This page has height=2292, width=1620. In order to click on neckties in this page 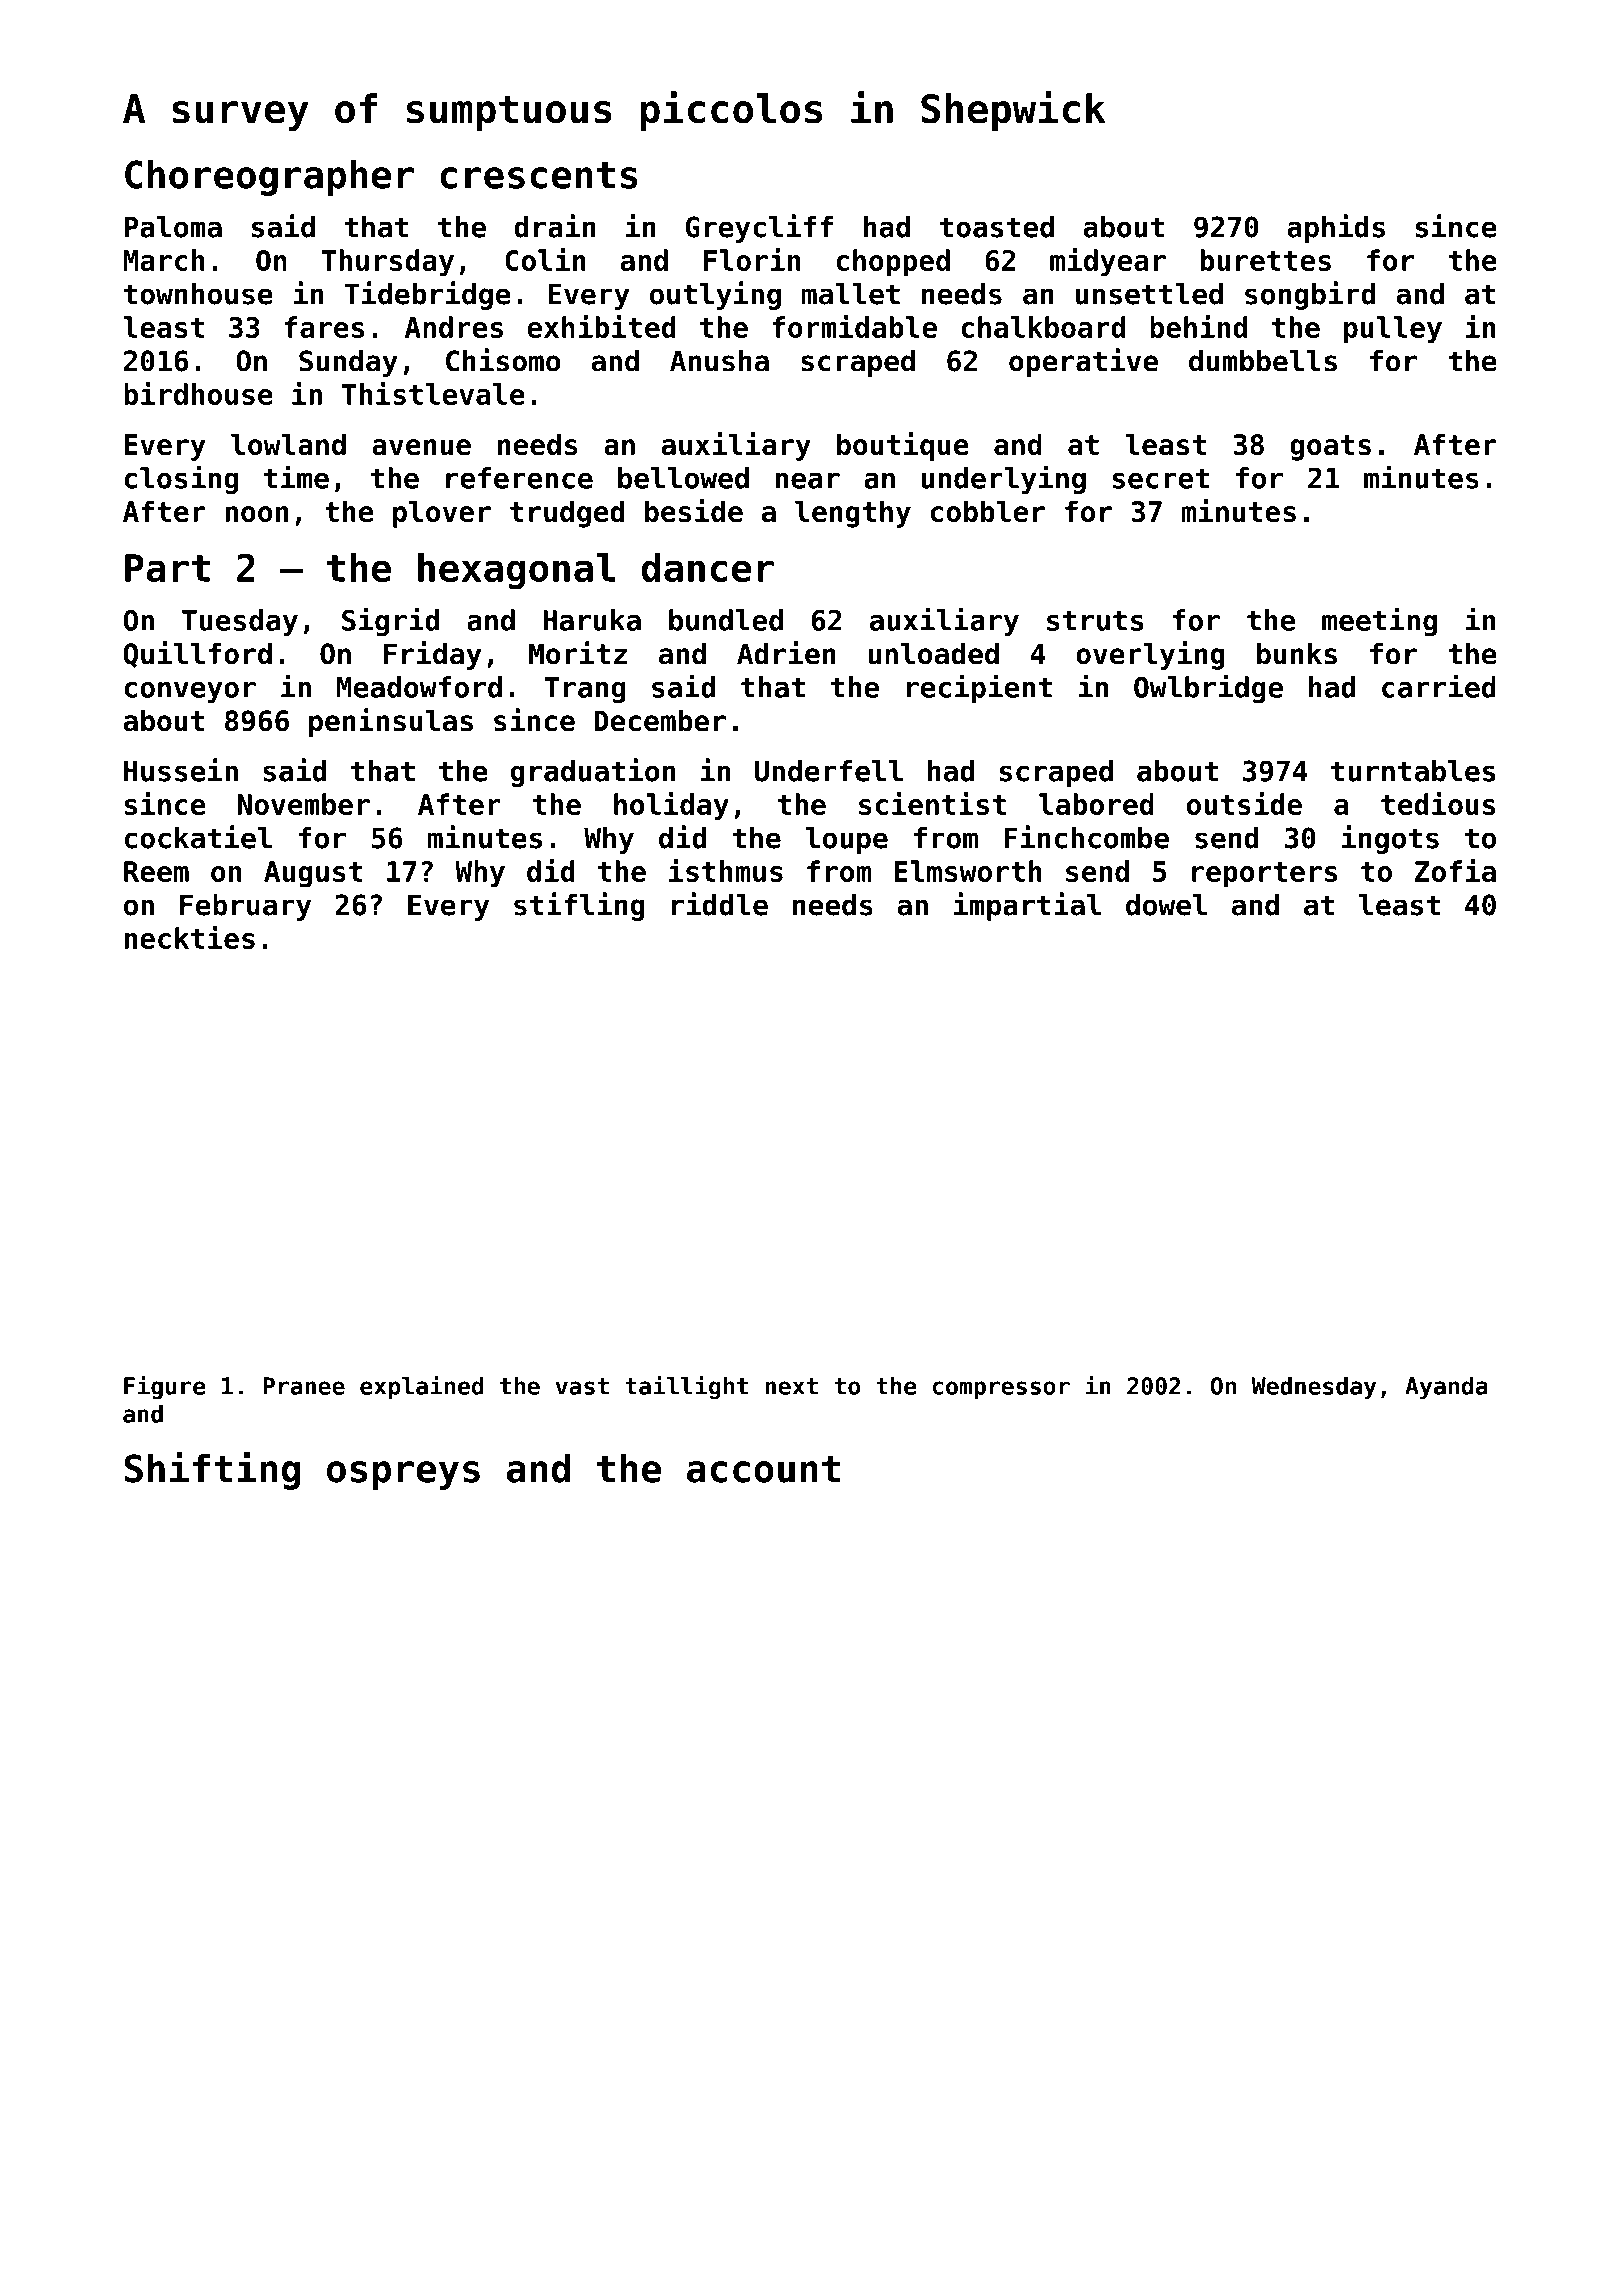, I will do `click(190, 937)`.
